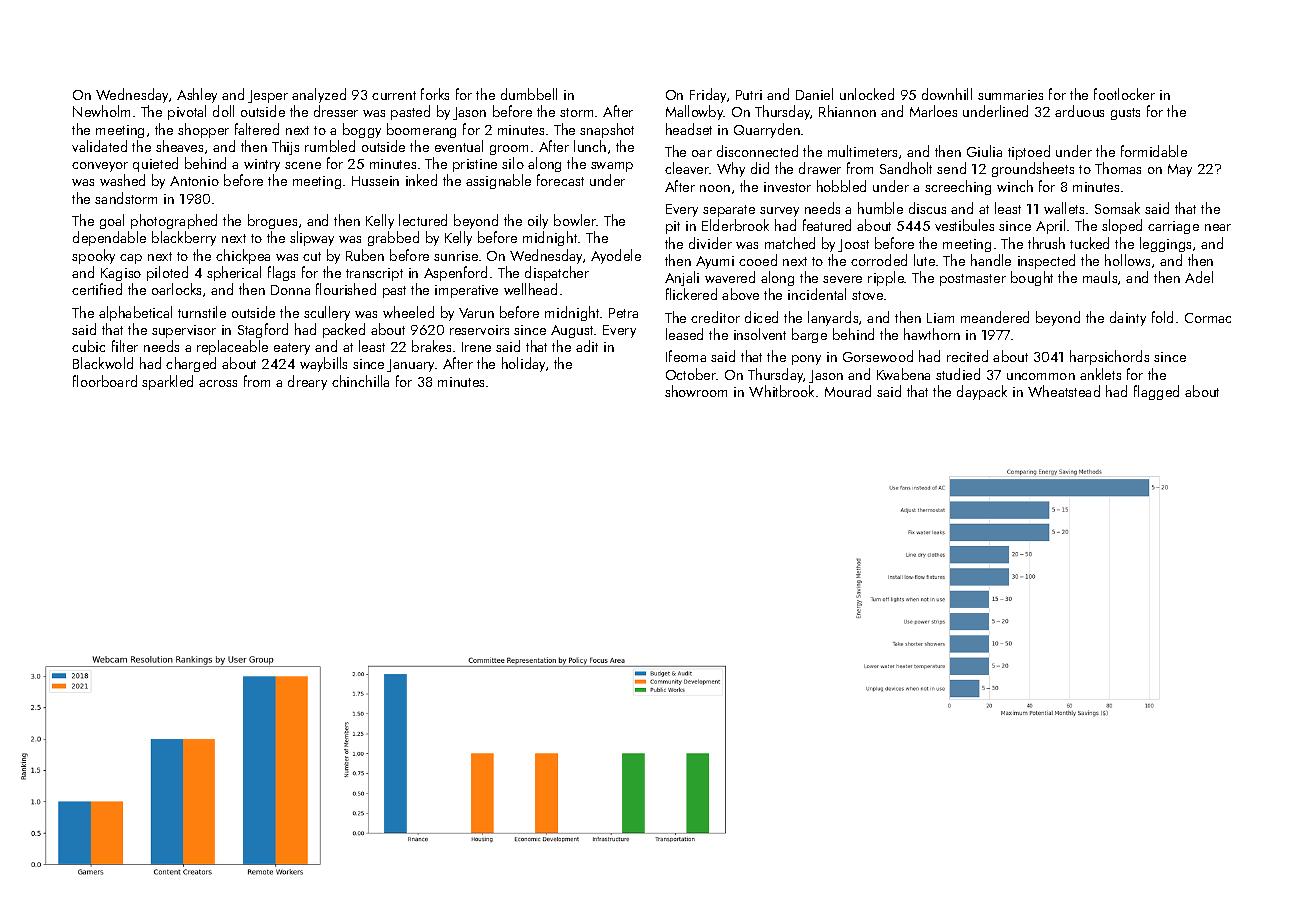 The image size is (1308, 924). Describe the element at coordinates (560, 180) in the document. I see `forecast` at that location.
